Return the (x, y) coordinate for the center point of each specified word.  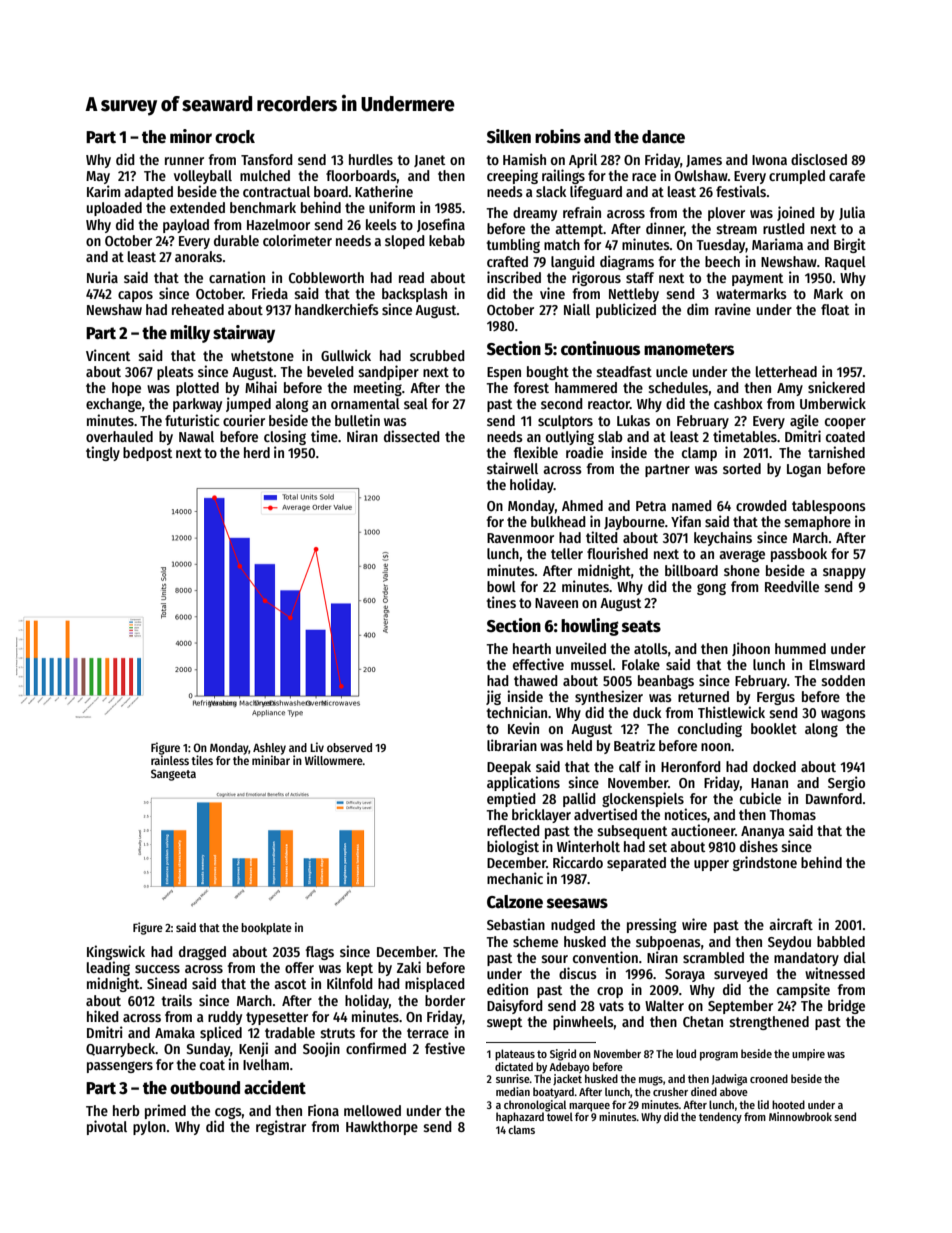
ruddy (225, 1018)
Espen (504, 373)
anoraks (198, 256)
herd (257, 452)
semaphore (817, 523)
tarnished (836, 452)
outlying (570, 437)
